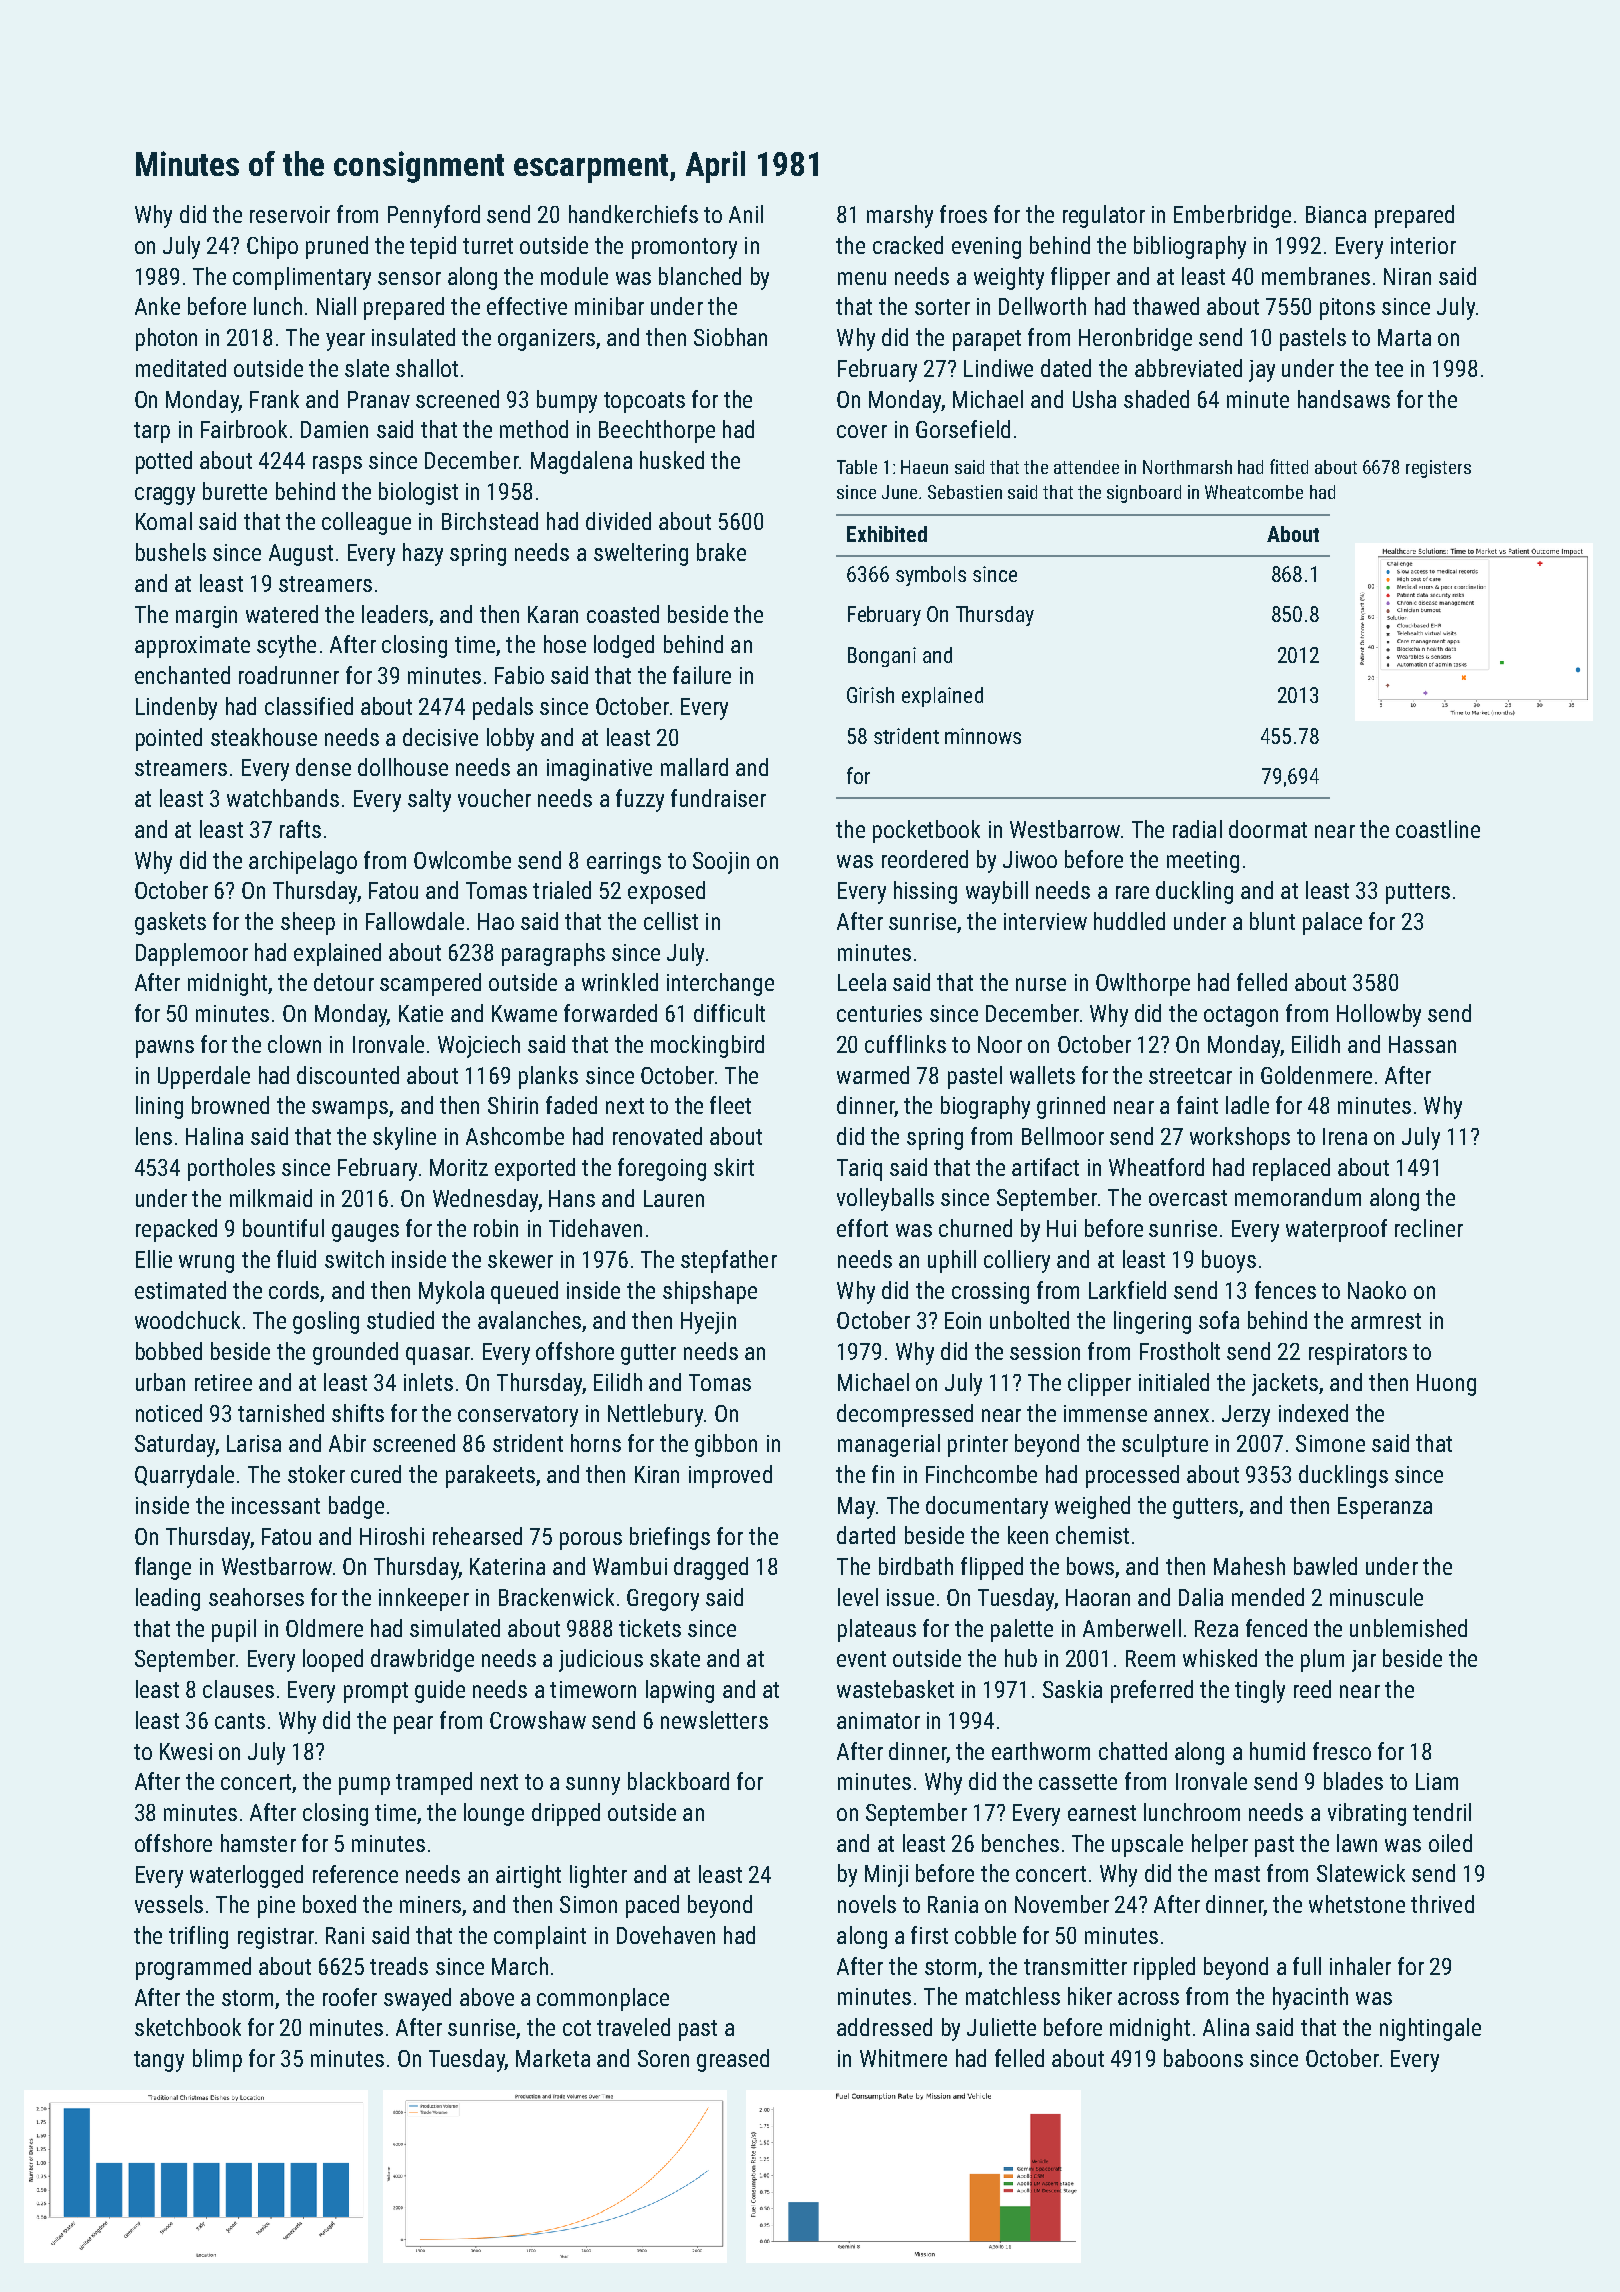  What do you see at coordinates (166, 339) in the screenshot?
I see `photon` at bounding box center [166, 339].
